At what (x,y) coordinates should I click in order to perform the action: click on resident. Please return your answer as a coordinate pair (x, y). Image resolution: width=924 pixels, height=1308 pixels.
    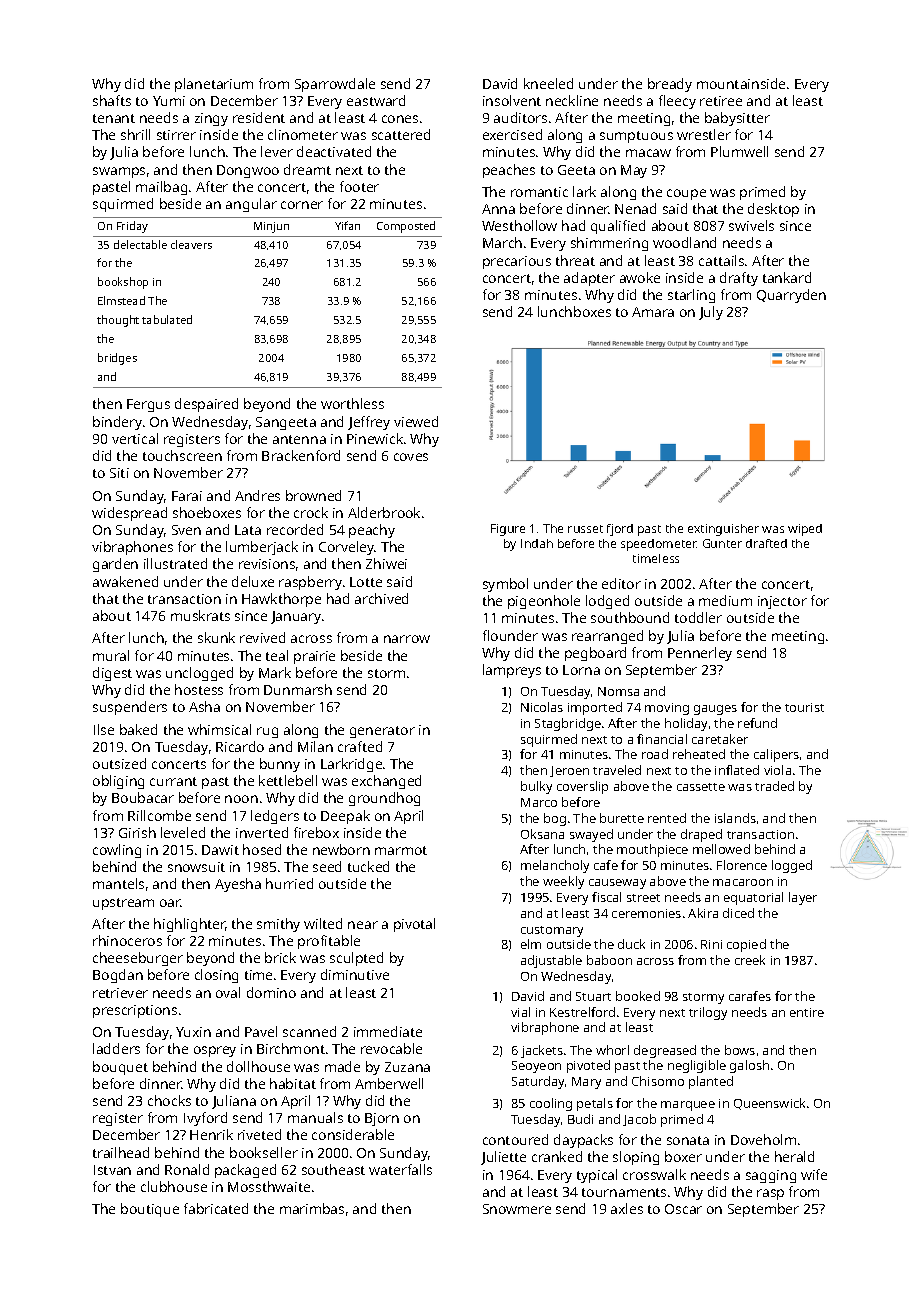
    Looking at the image, I should click on (259, 117).
